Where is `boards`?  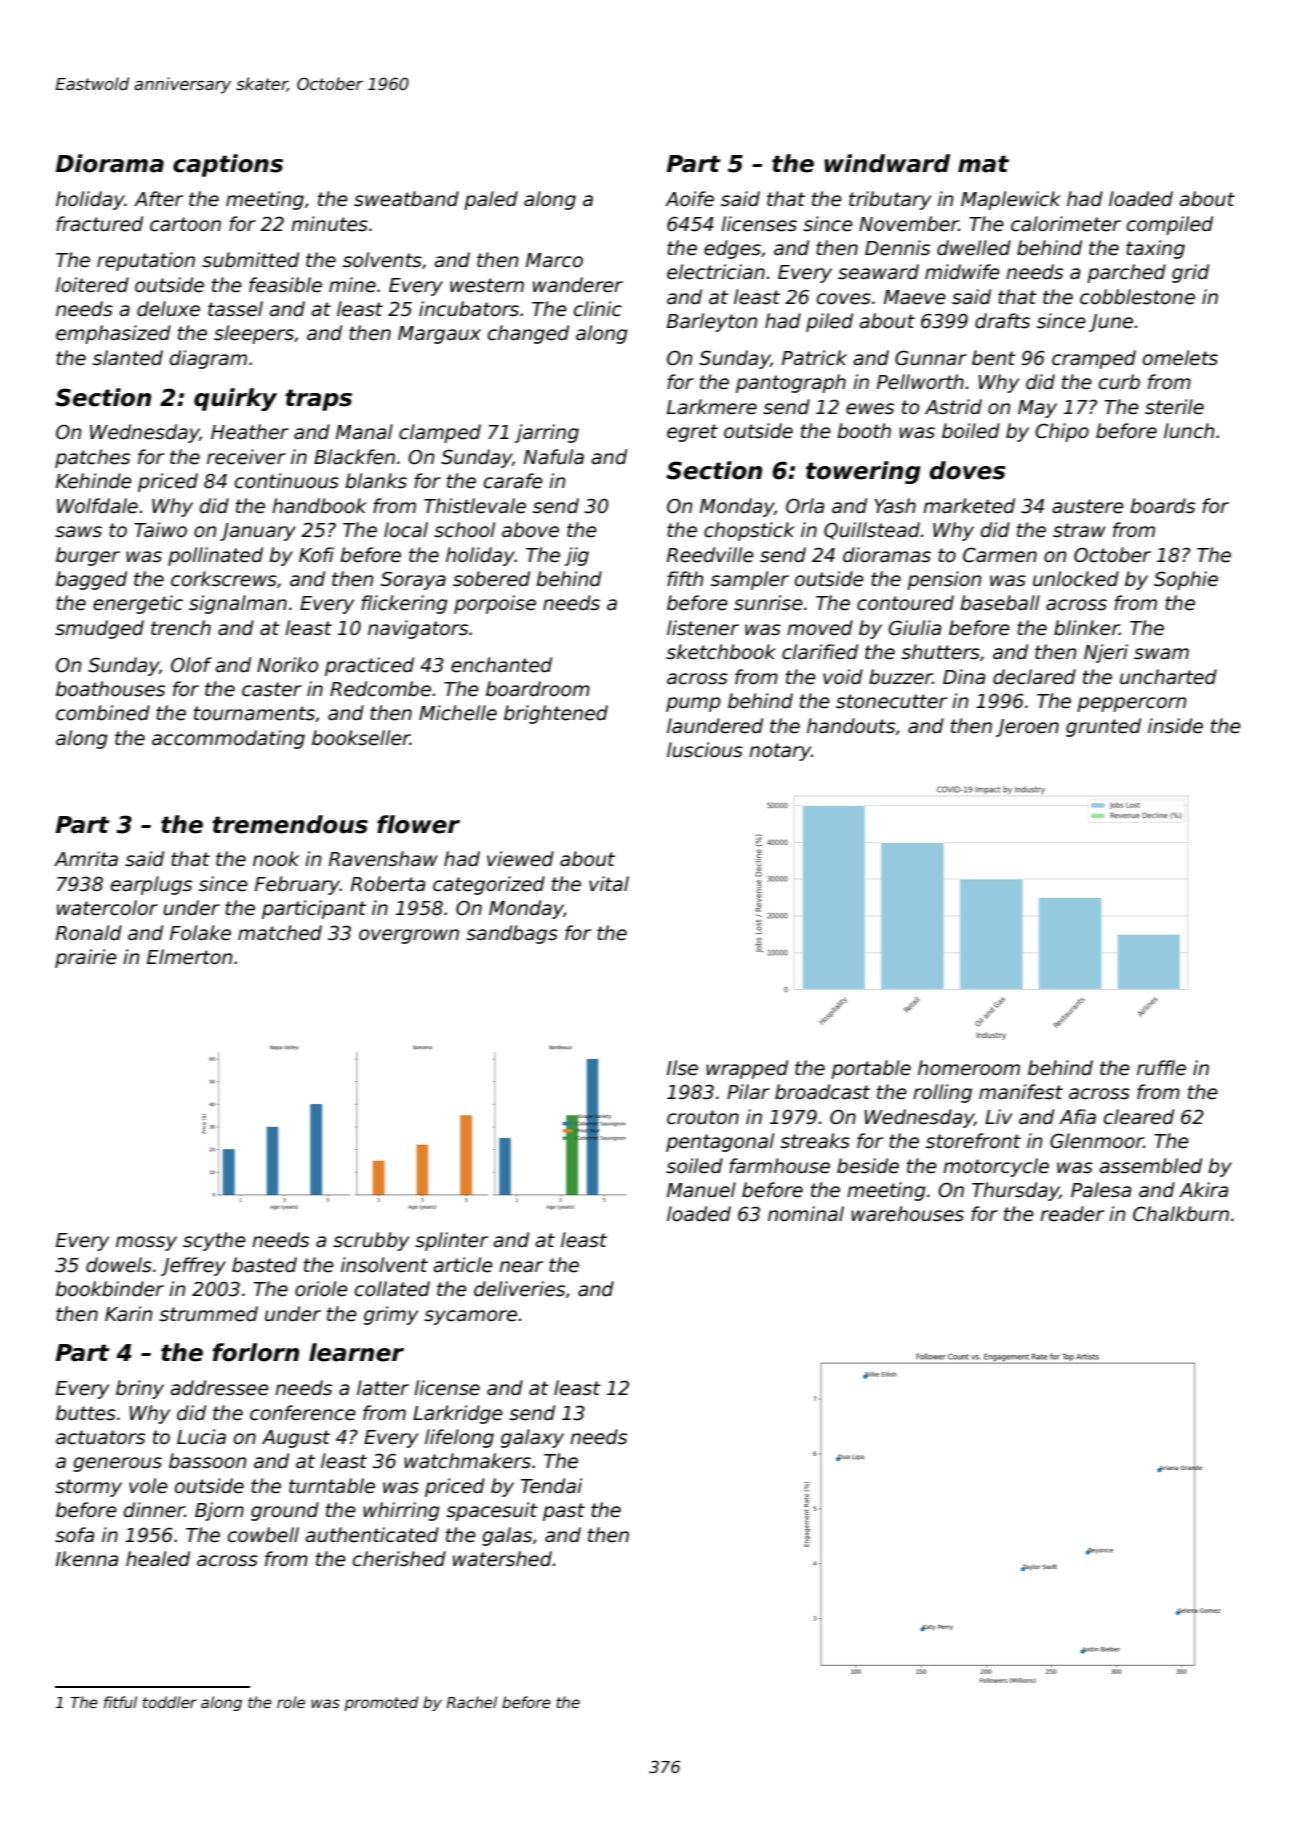 boards is located at coordinates (1162, 506).
